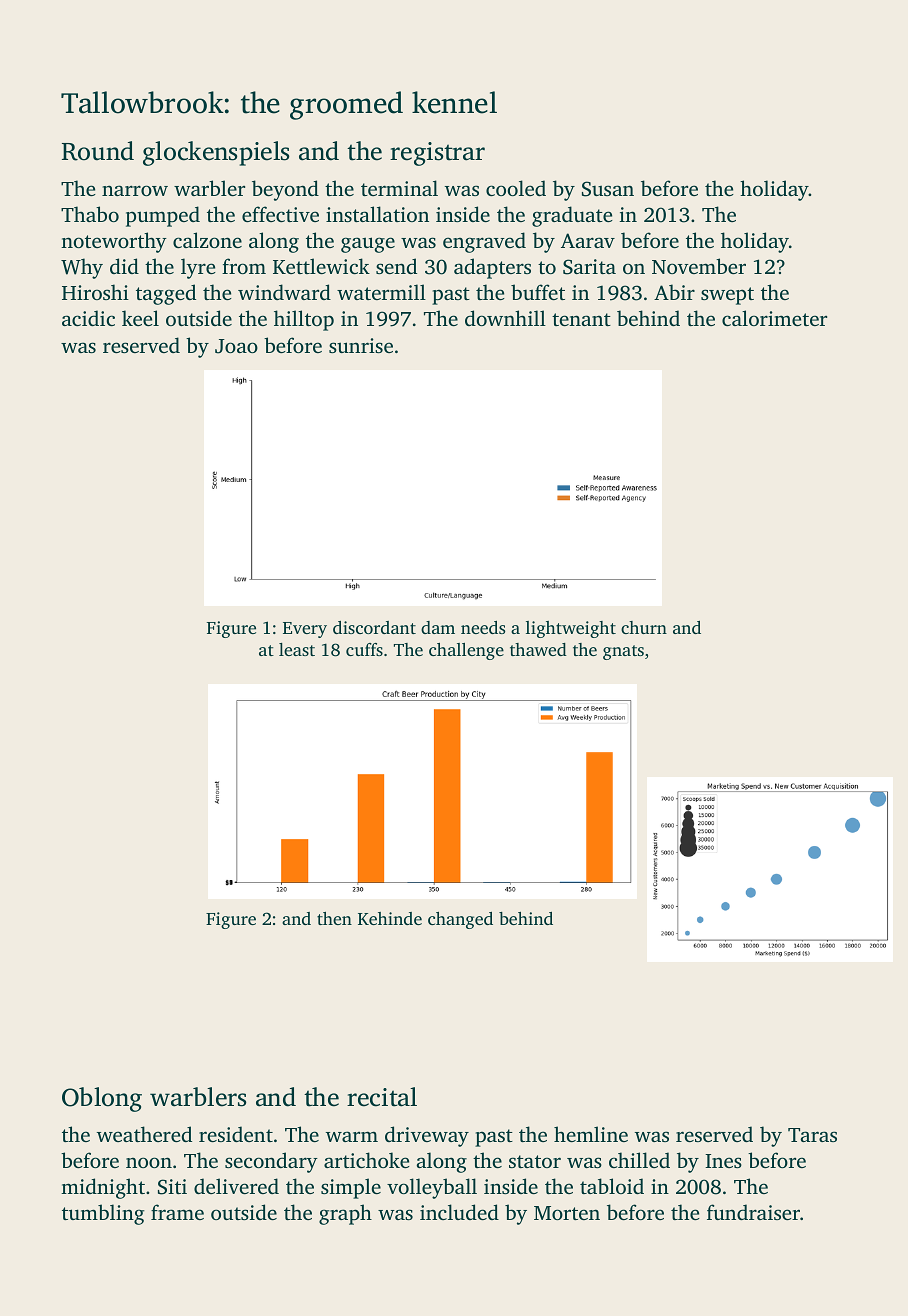 Image resolution: width=908 pixels, height=1316 pixels. Describe the element at coordinates (581, 319) in the screenshot. I see `tenant` at that location.
